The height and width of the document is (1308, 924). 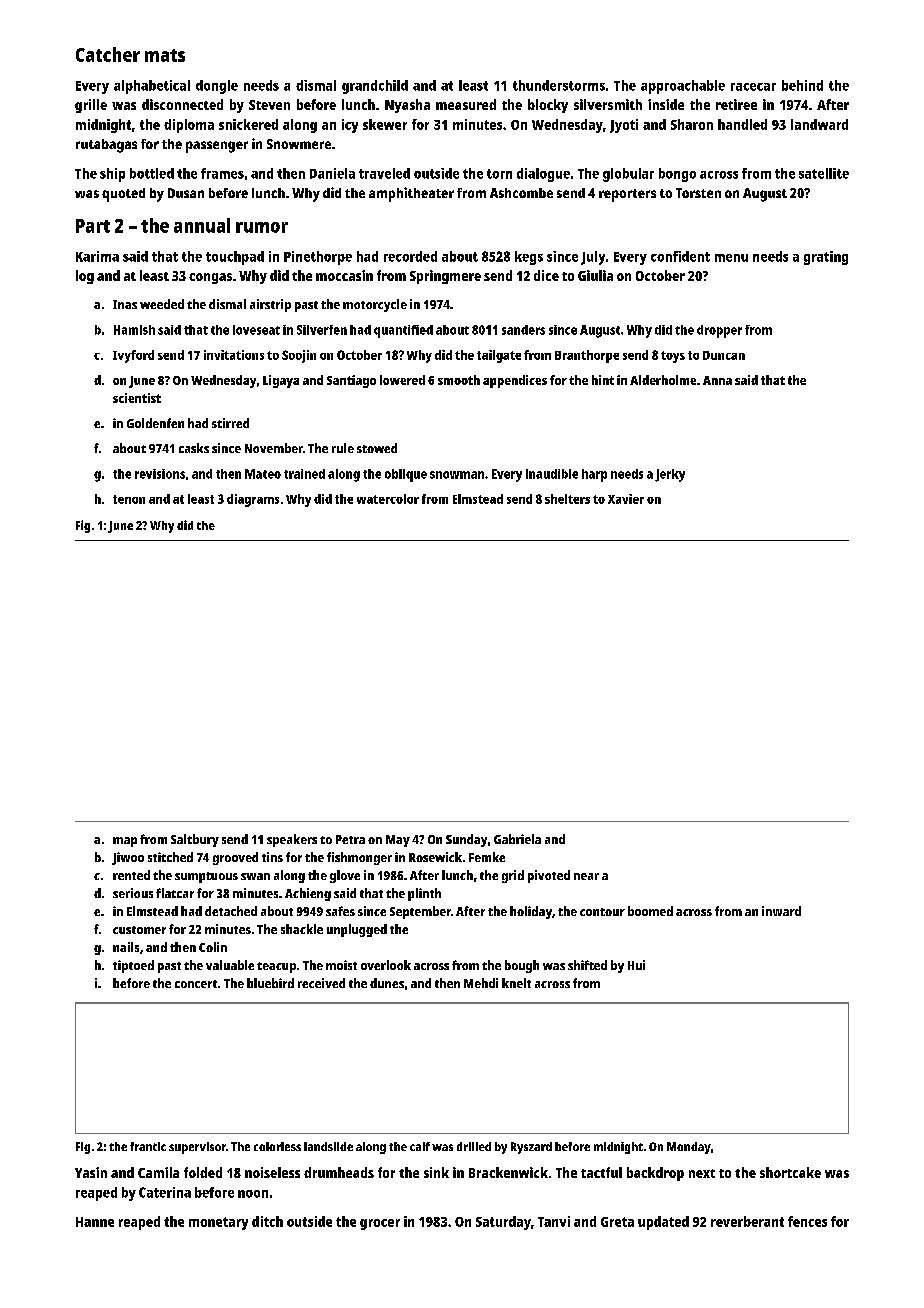 I want to click on frantic, so click(x=148, y=1146).
